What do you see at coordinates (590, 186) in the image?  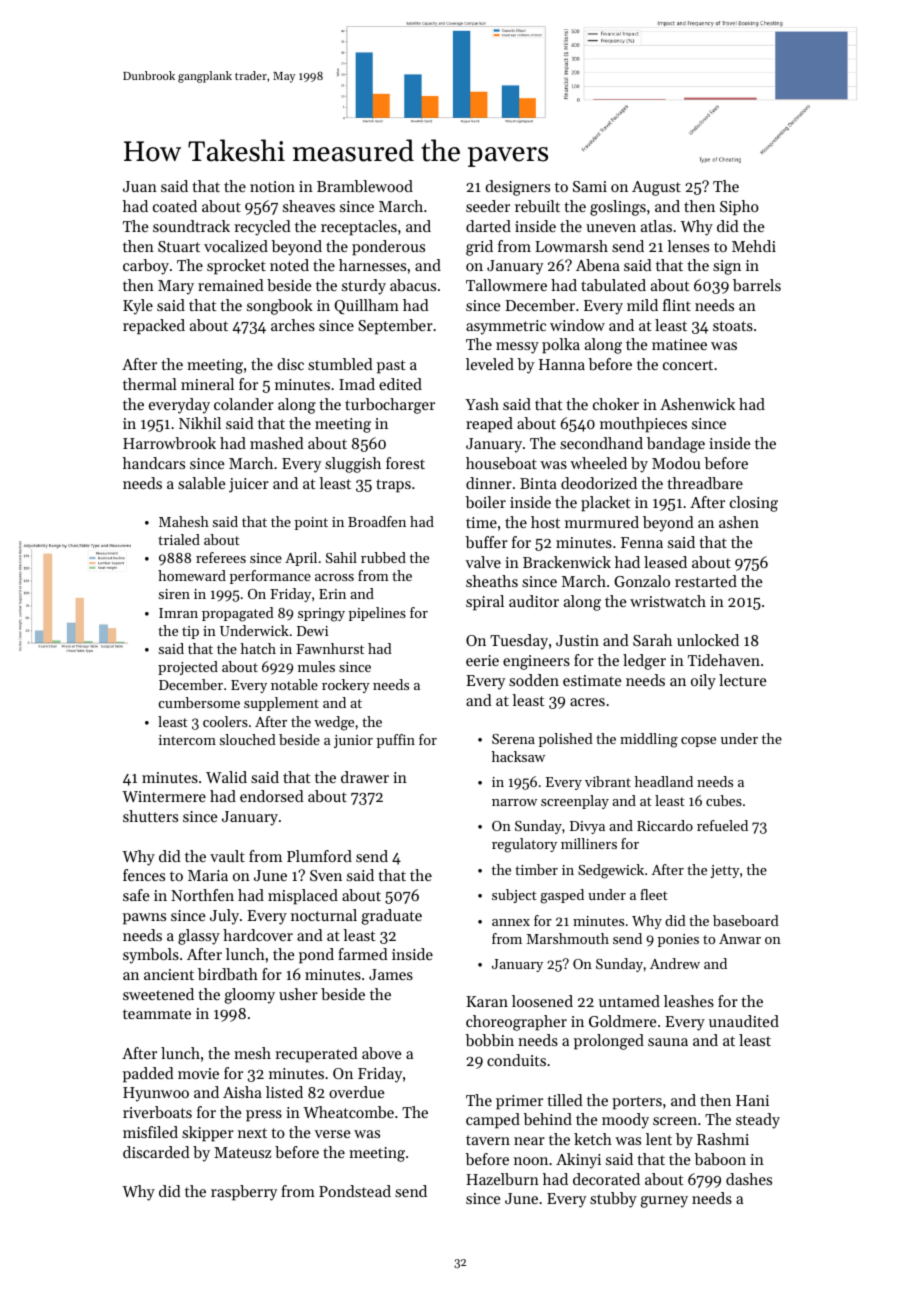 I see `Sami` at bounding box center [590, 186].
